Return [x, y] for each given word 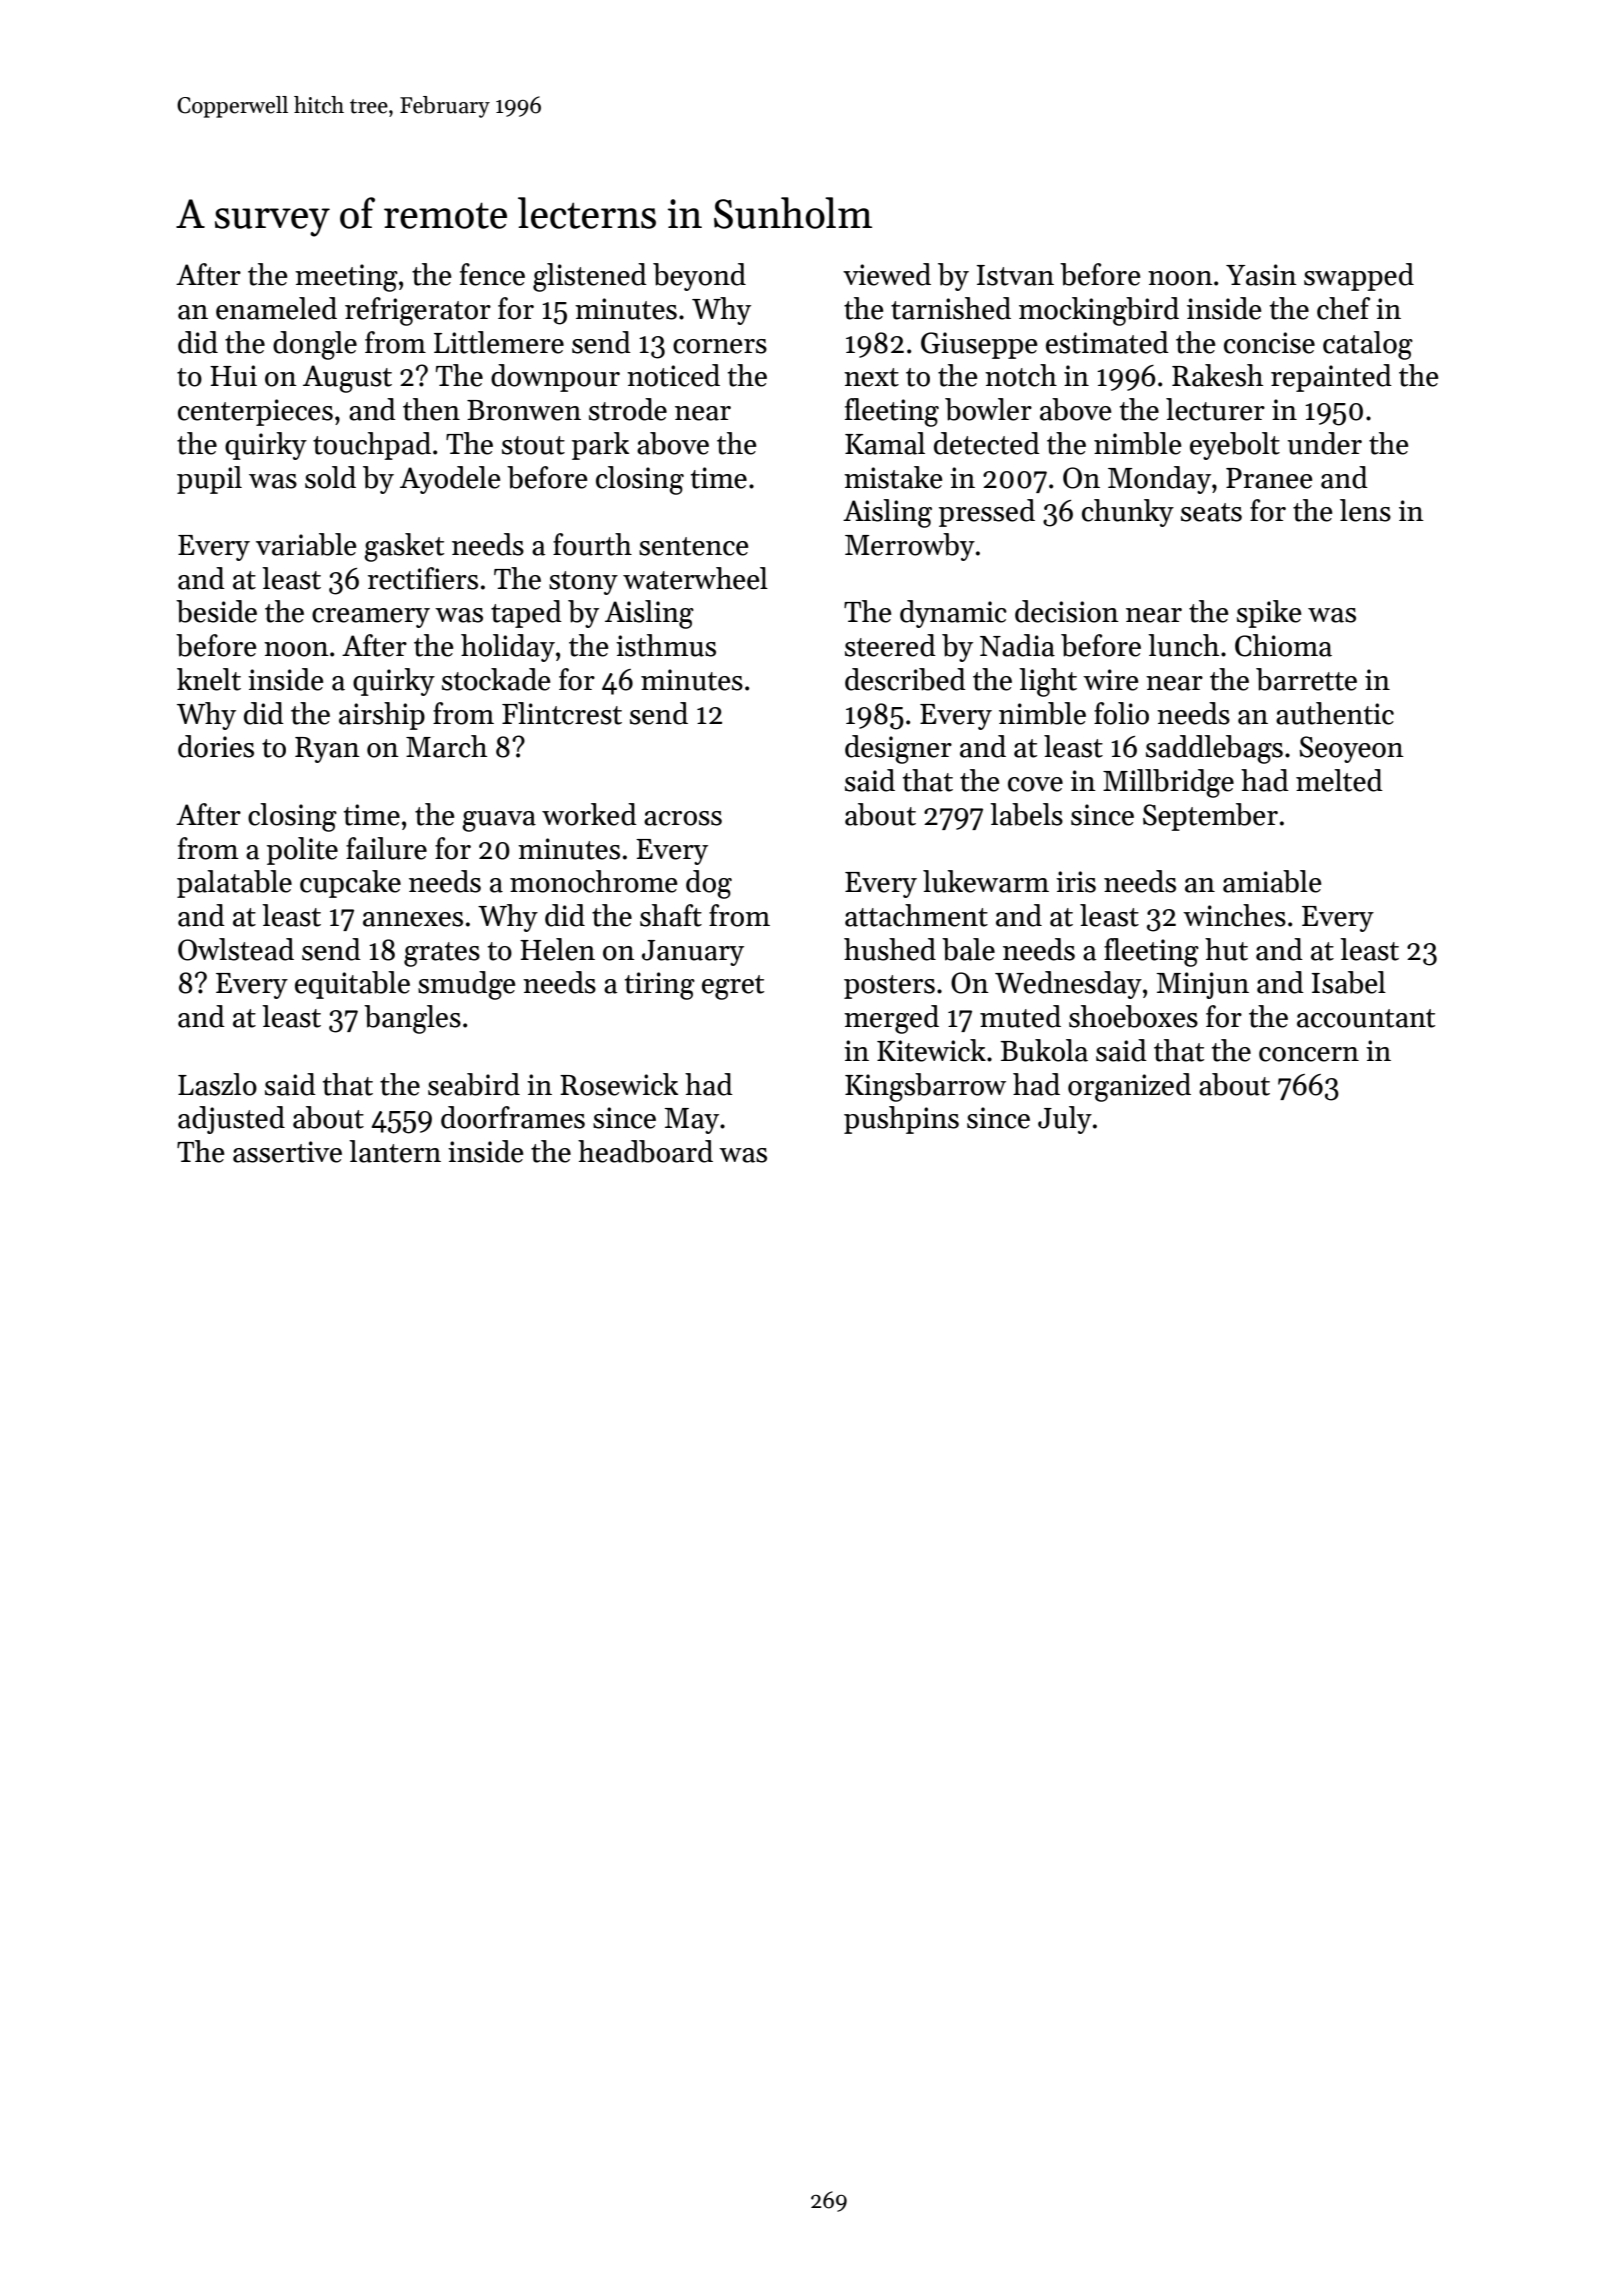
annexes [413, 919]
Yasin [1261, 275]
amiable [1272, 881]
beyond [699, 277]
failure [386, 848]
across [683, 818]
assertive [287, 1152]
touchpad [372, 446]
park [600, 446]
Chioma [1283, 645]
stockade [496, 679]
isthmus [666, 645]
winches [1234, 915]
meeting [346, 278]
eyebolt [1235, 446]
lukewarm [986, 881]
